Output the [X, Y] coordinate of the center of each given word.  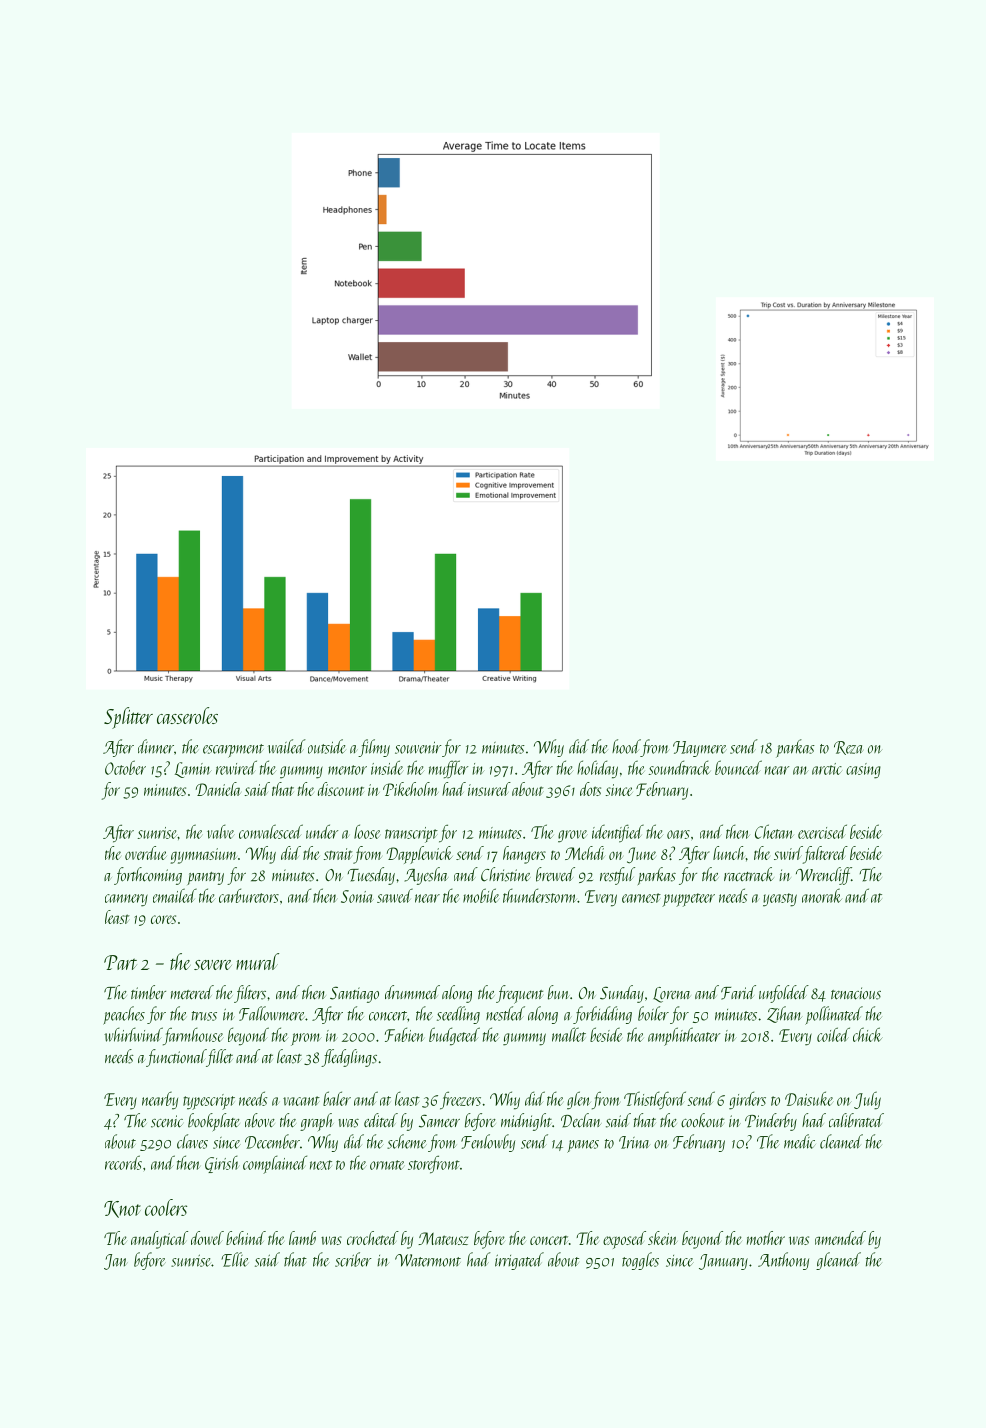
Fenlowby [488, 1143]
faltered [825, 855]
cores [163, 919]
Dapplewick [420, 855]
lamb [302, 1238]
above [260, 1120]
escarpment [233, 751]
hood [626, 746]
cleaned [841, 1141]
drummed [412, 992]
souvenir [418, 748]
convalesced [271, 831]
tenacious [856, 993]
